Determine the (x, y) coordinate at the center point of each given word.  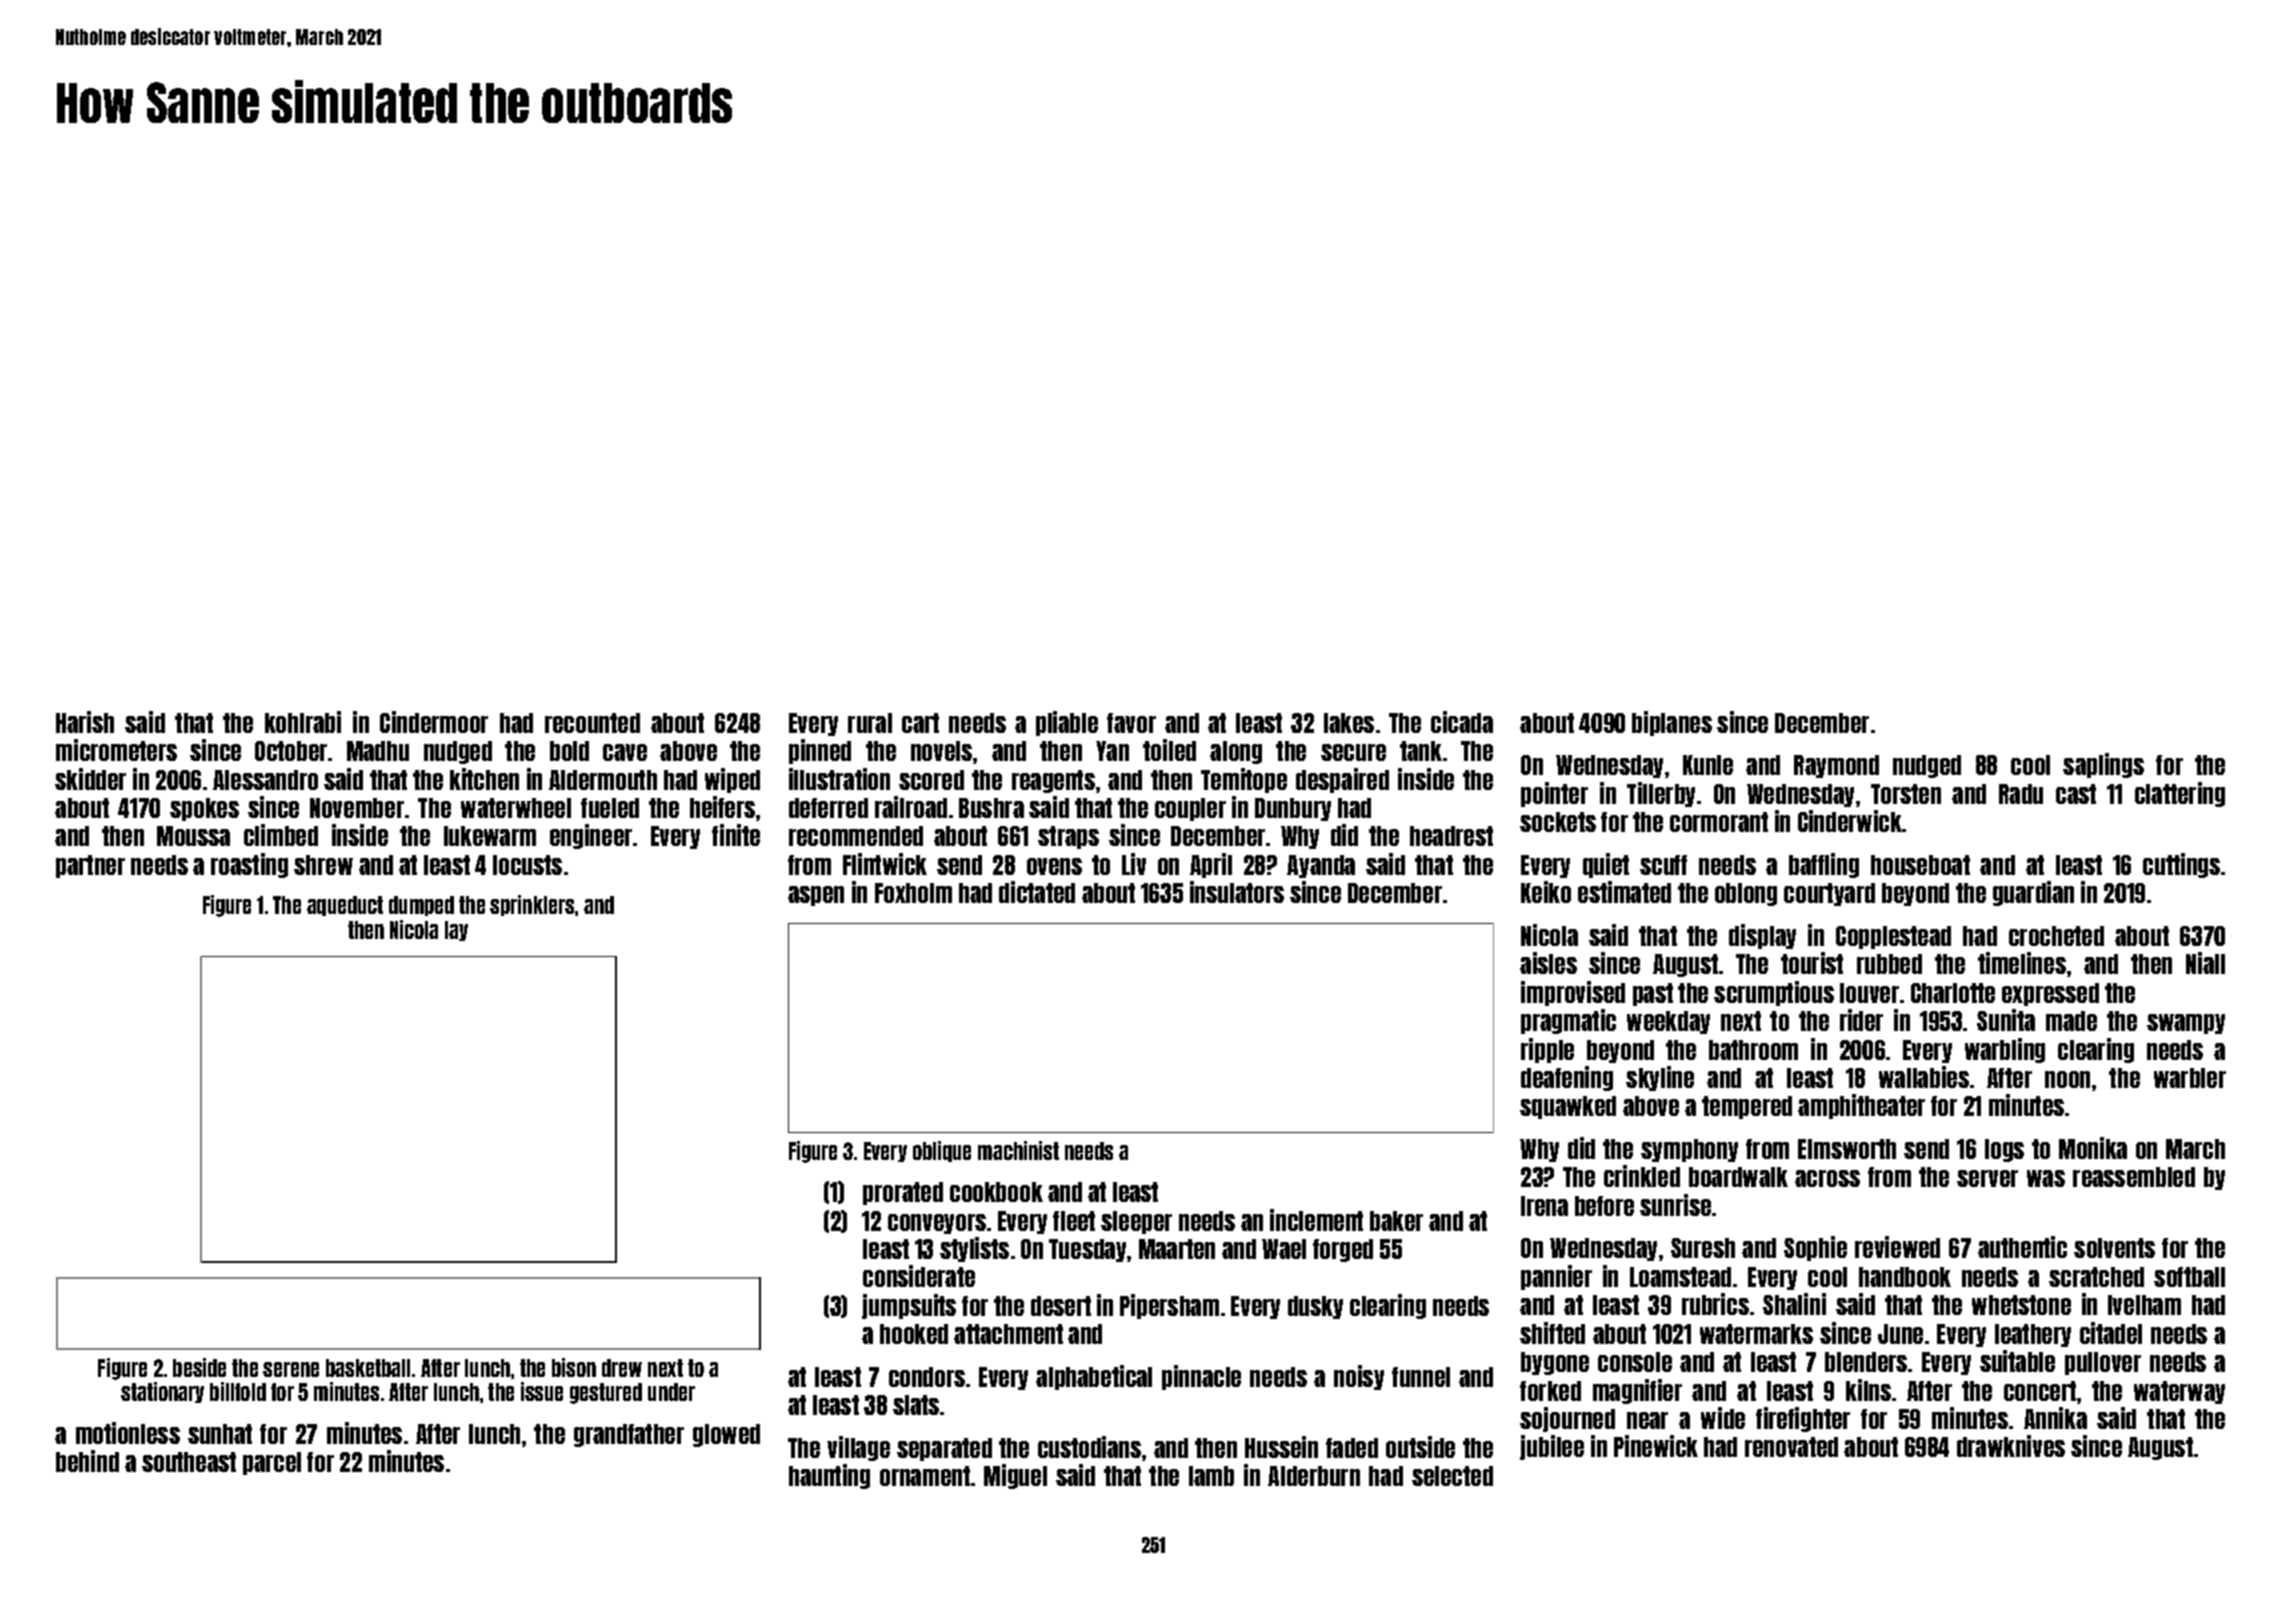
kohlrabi (303, 722)
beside (199, 1367)
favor (1131, 723)
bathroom (1753, 1050)
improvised (1573, 993)
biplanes (1672, 723)
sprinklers (532, 905)
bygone (1555, 1363)
